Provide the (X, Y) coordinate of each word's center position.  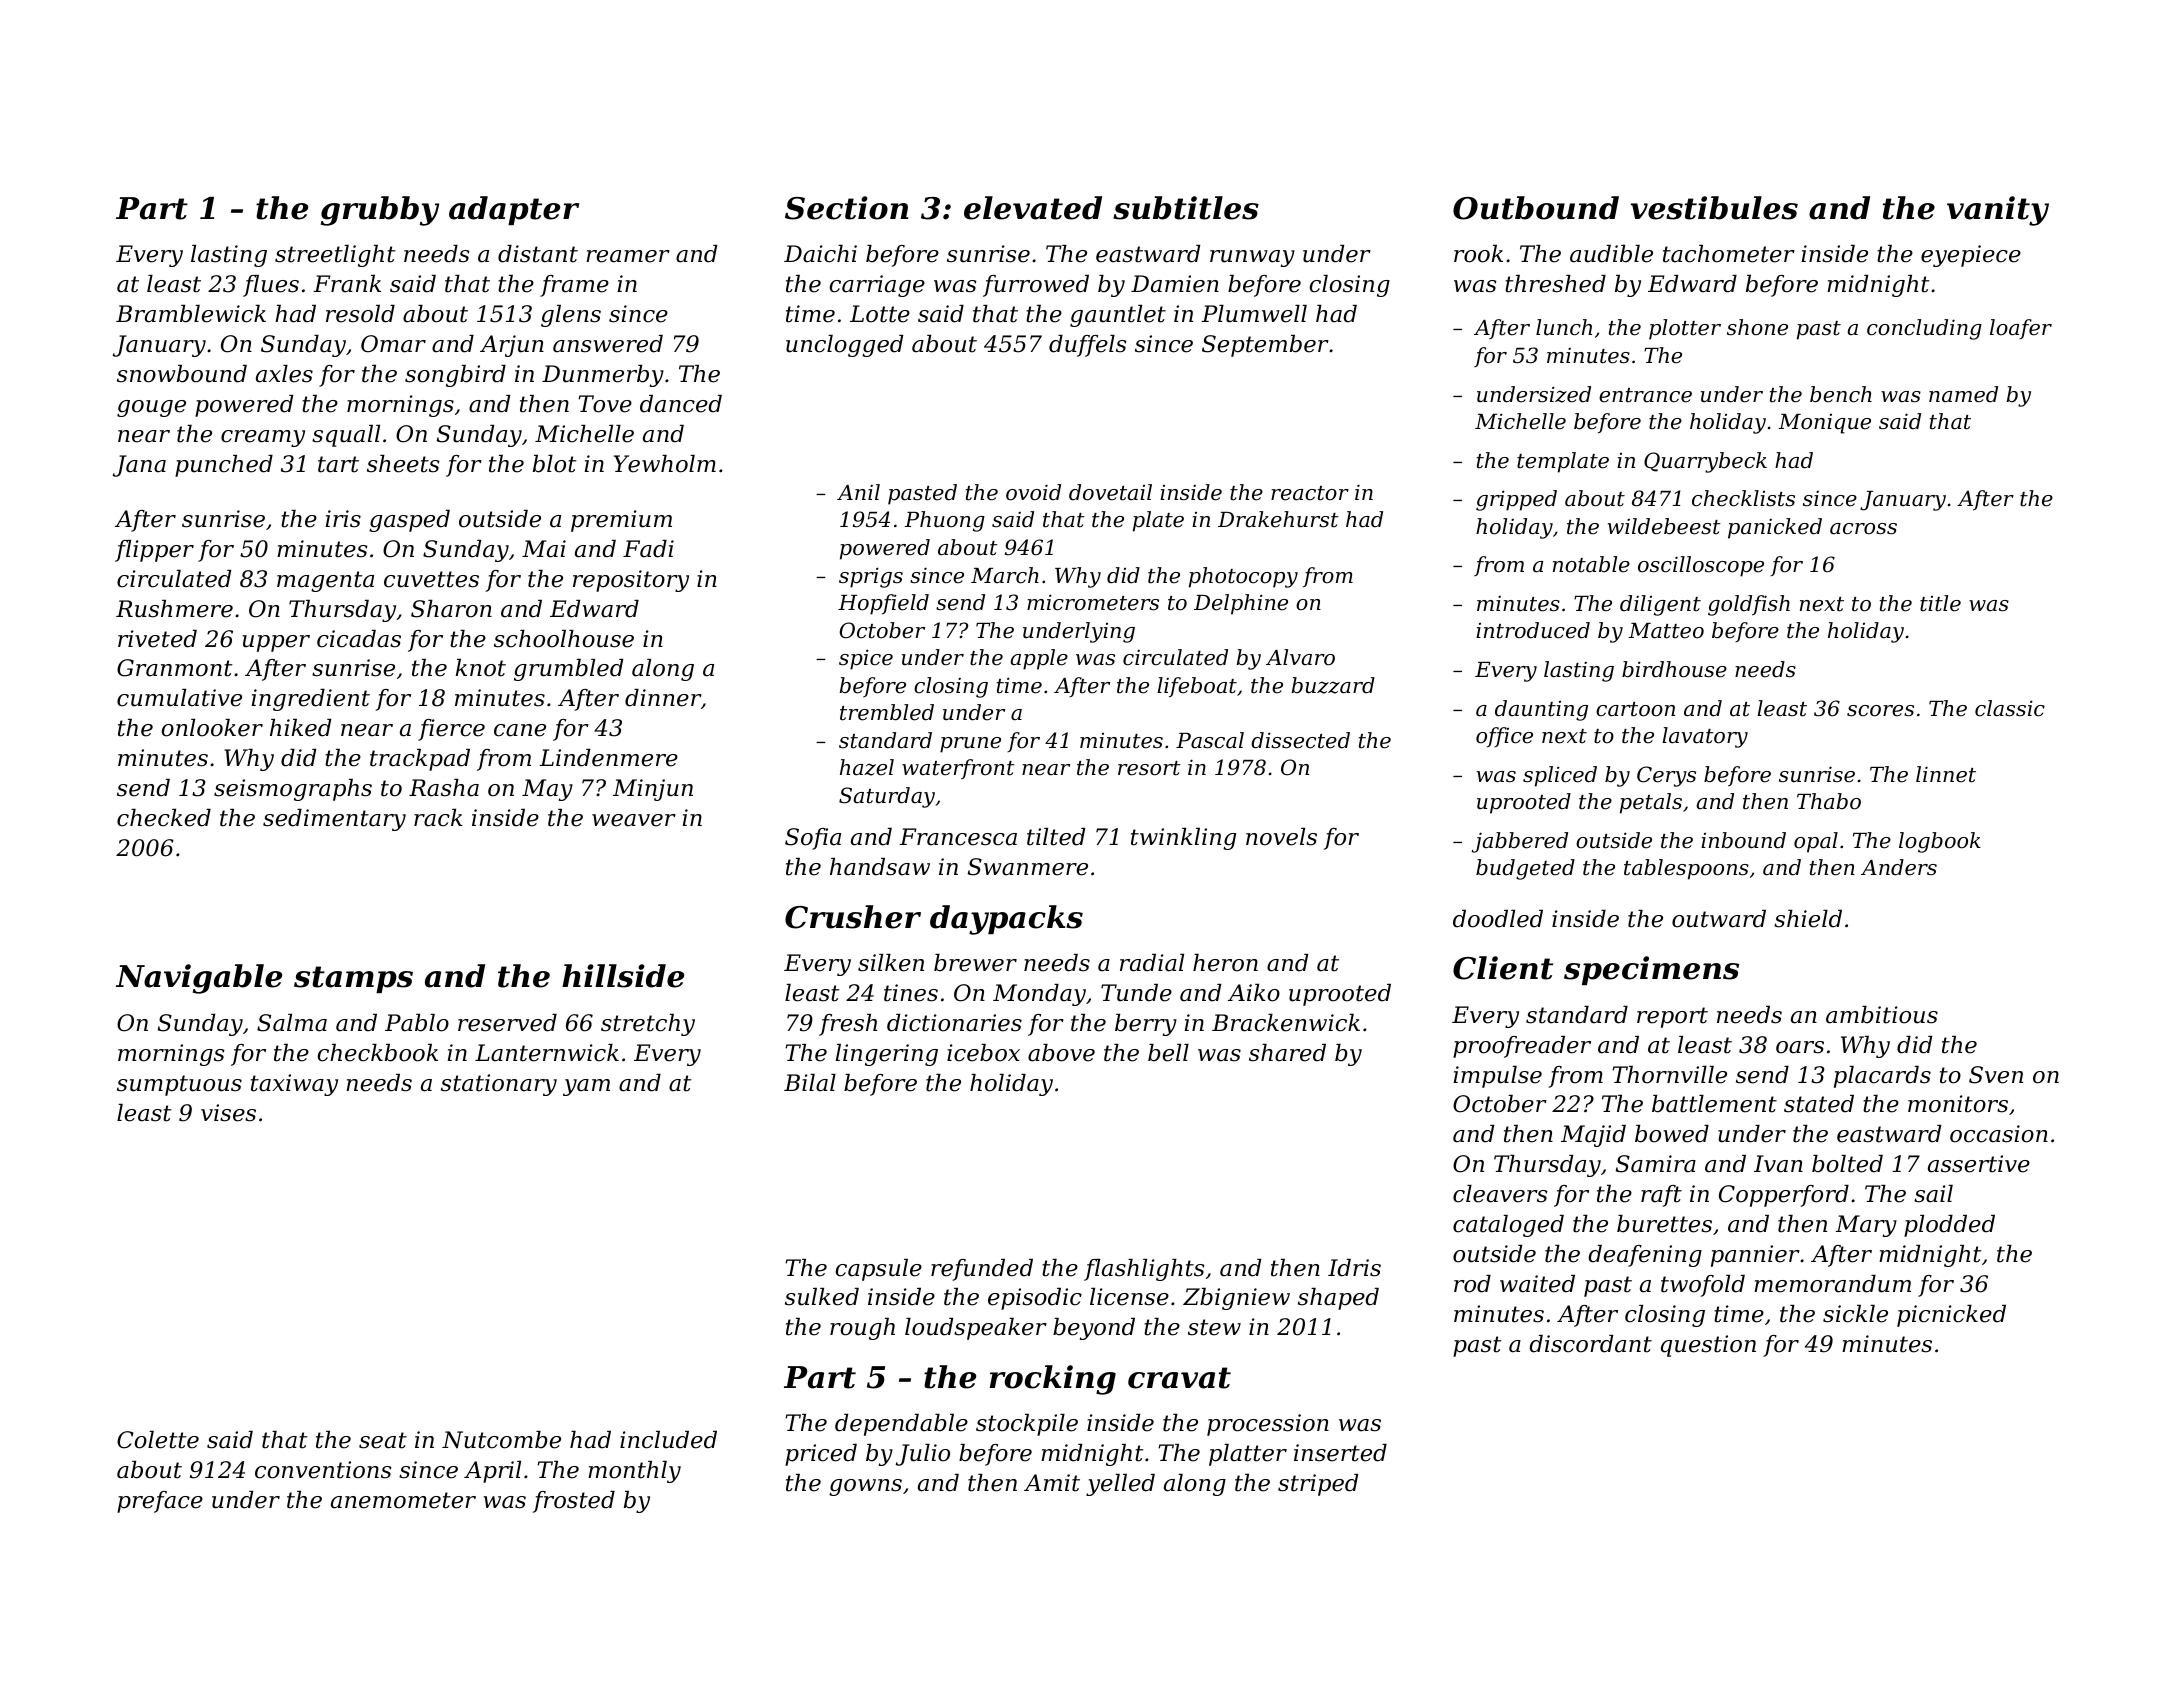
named (1963, 394)
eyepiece (1971, 256)
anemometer (403, 1500)
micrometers (1093, 602)
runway (1252, 258)
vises (228, 1113)
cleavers (1500, 1194)
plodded (1949, 1226)
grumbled (568, 670)
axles (284, 374)
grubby (380, 211)
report (1672, 1017)
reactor (1310, 493)
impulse (1498, 1077)
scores (1880, 711)
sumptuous (179, 1085)
